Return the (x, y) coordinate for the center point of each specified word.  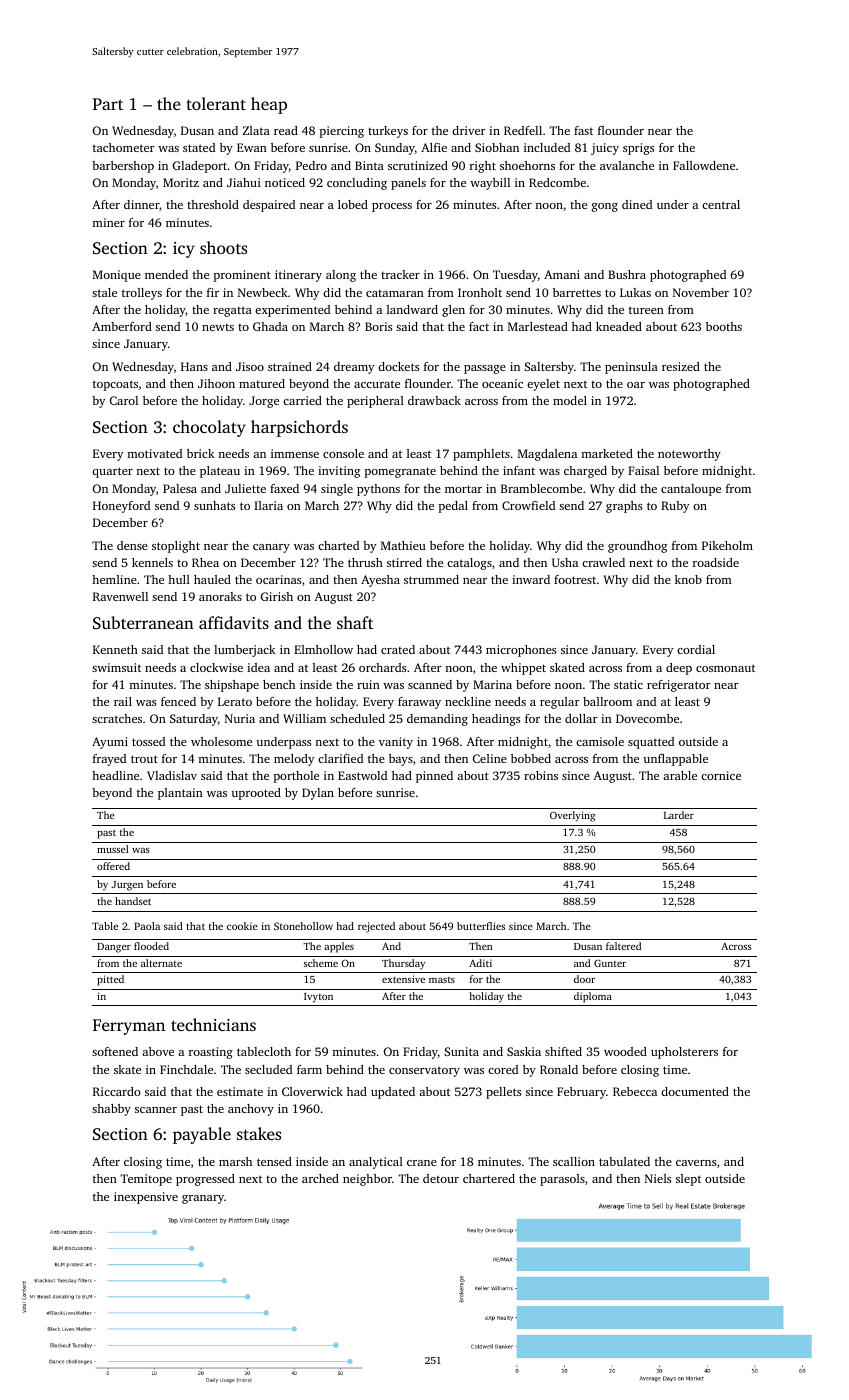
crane (422, 1163)
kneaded (619, 326)
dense (132, 545)
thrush (365, 562)
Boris (378, 326)
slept (688, 1180)
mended (166, 274)
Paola (147, 926)
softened (115, 1051)
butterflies (481, 926)
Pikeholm (727, 545)
